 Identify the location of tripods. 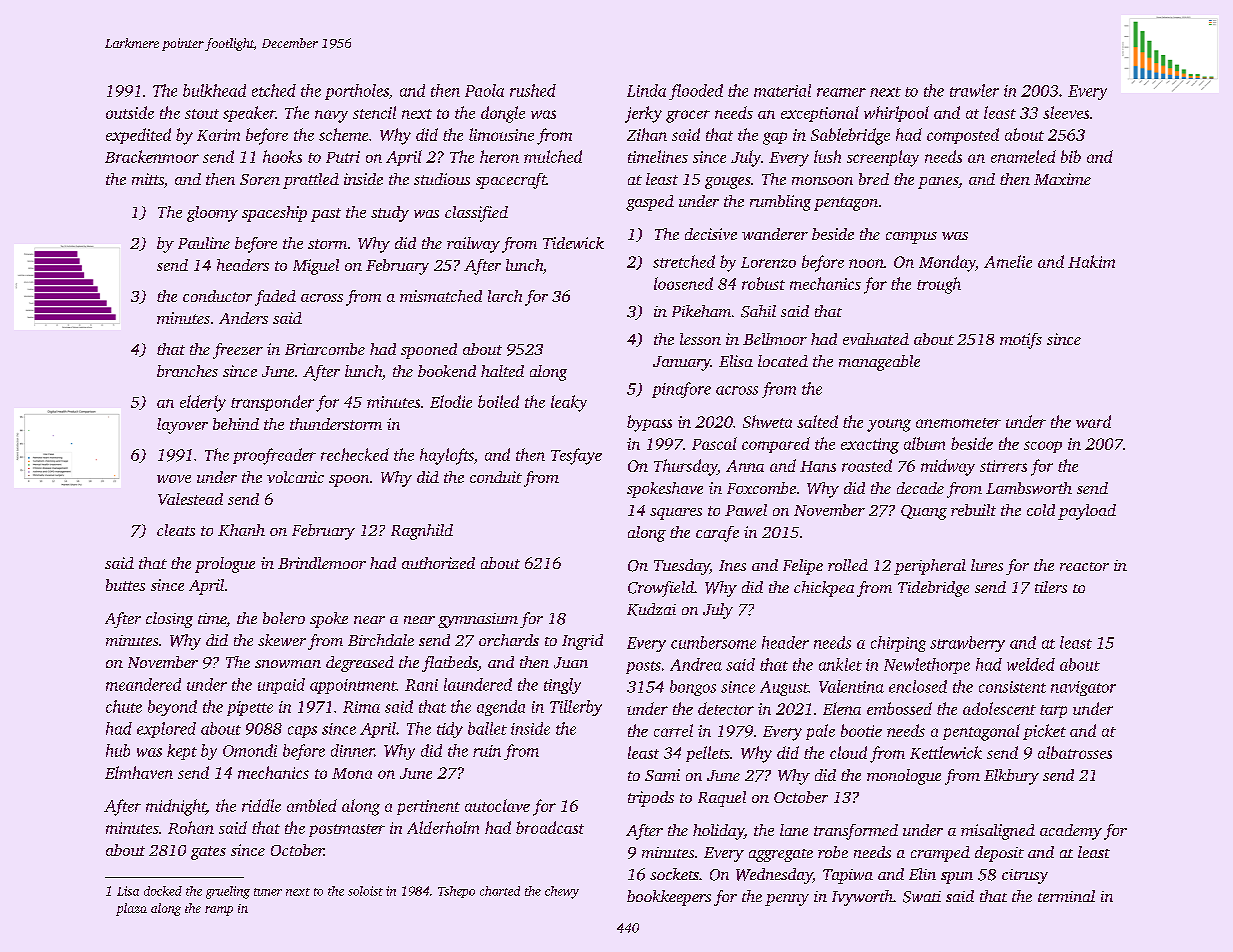
(651, 799).
